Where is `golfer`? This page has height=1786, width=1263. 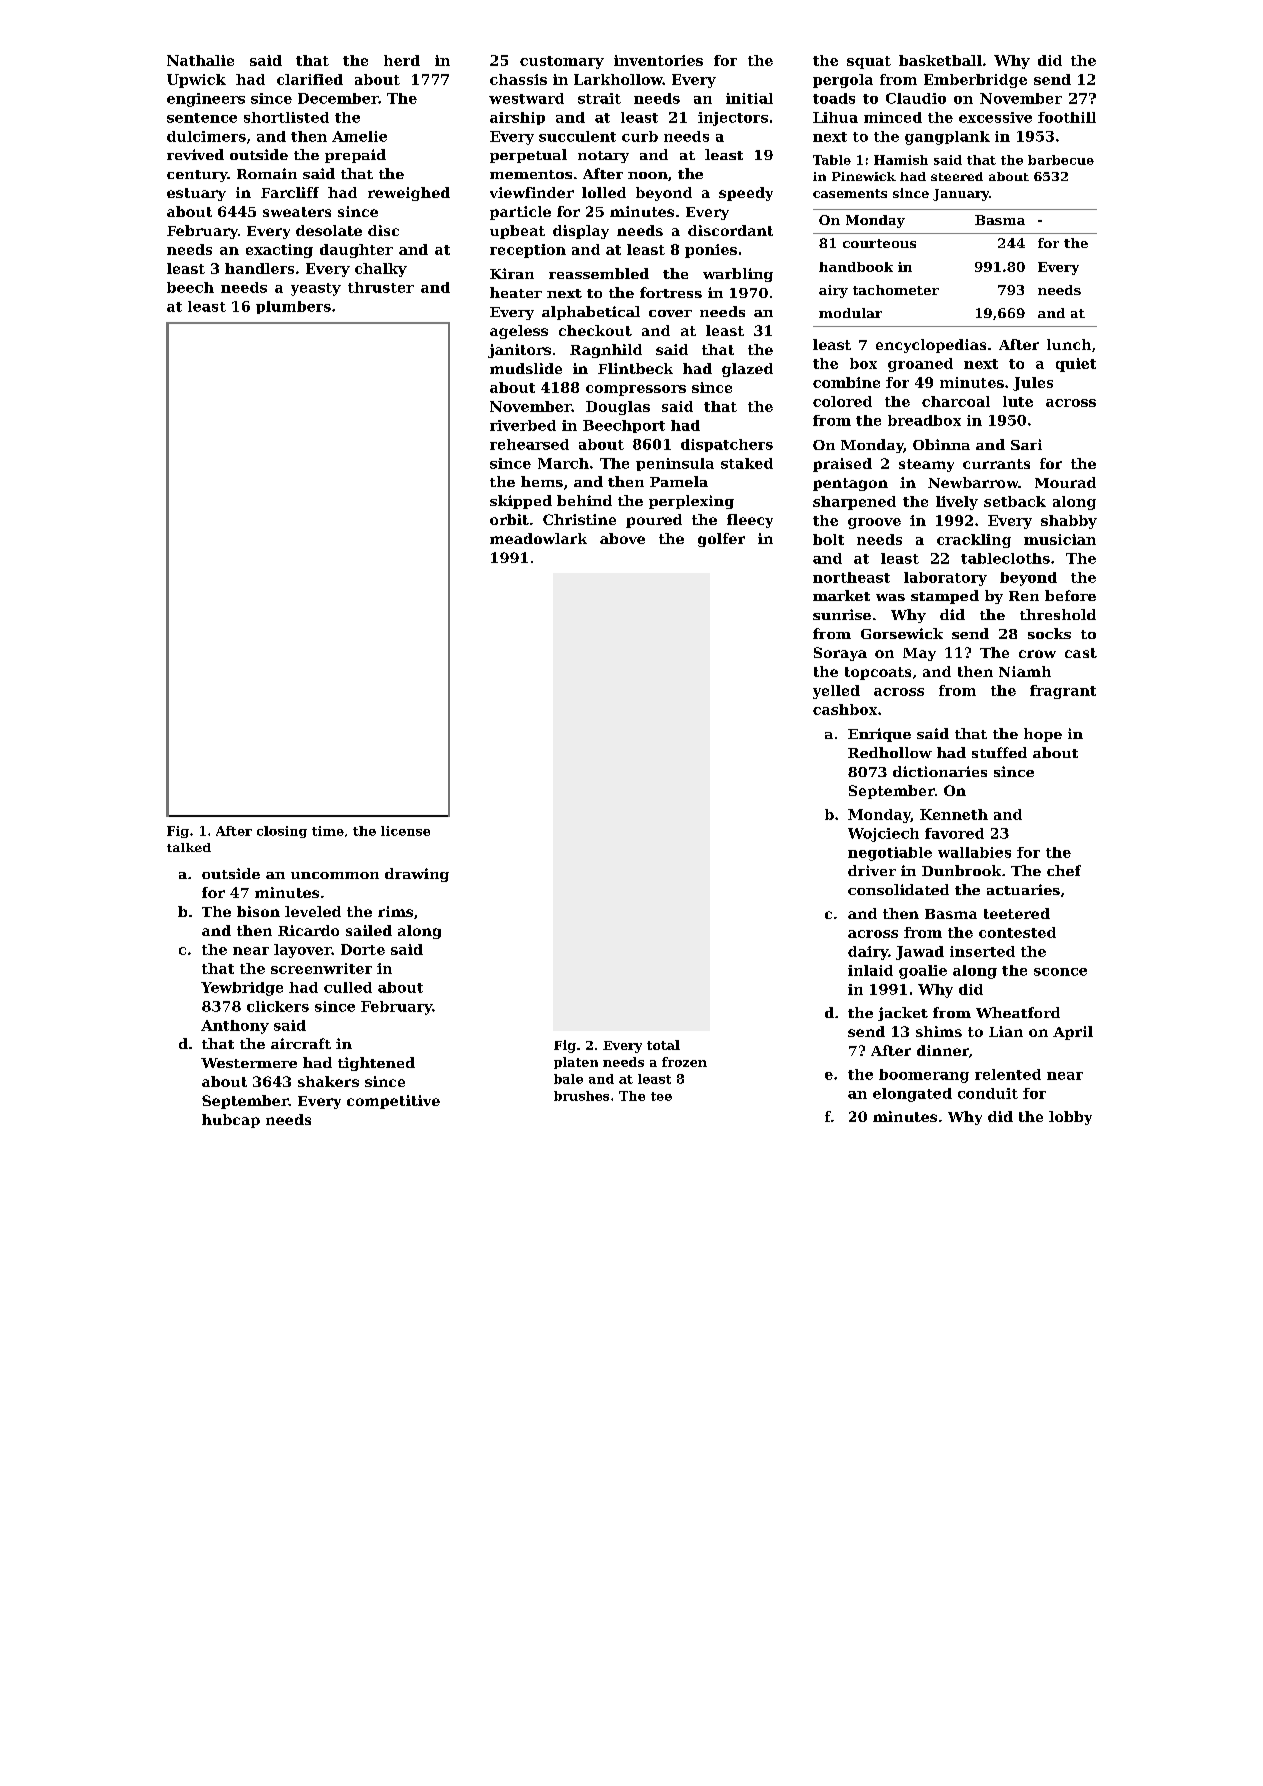
golfer is located at coordinates (721, 540).
